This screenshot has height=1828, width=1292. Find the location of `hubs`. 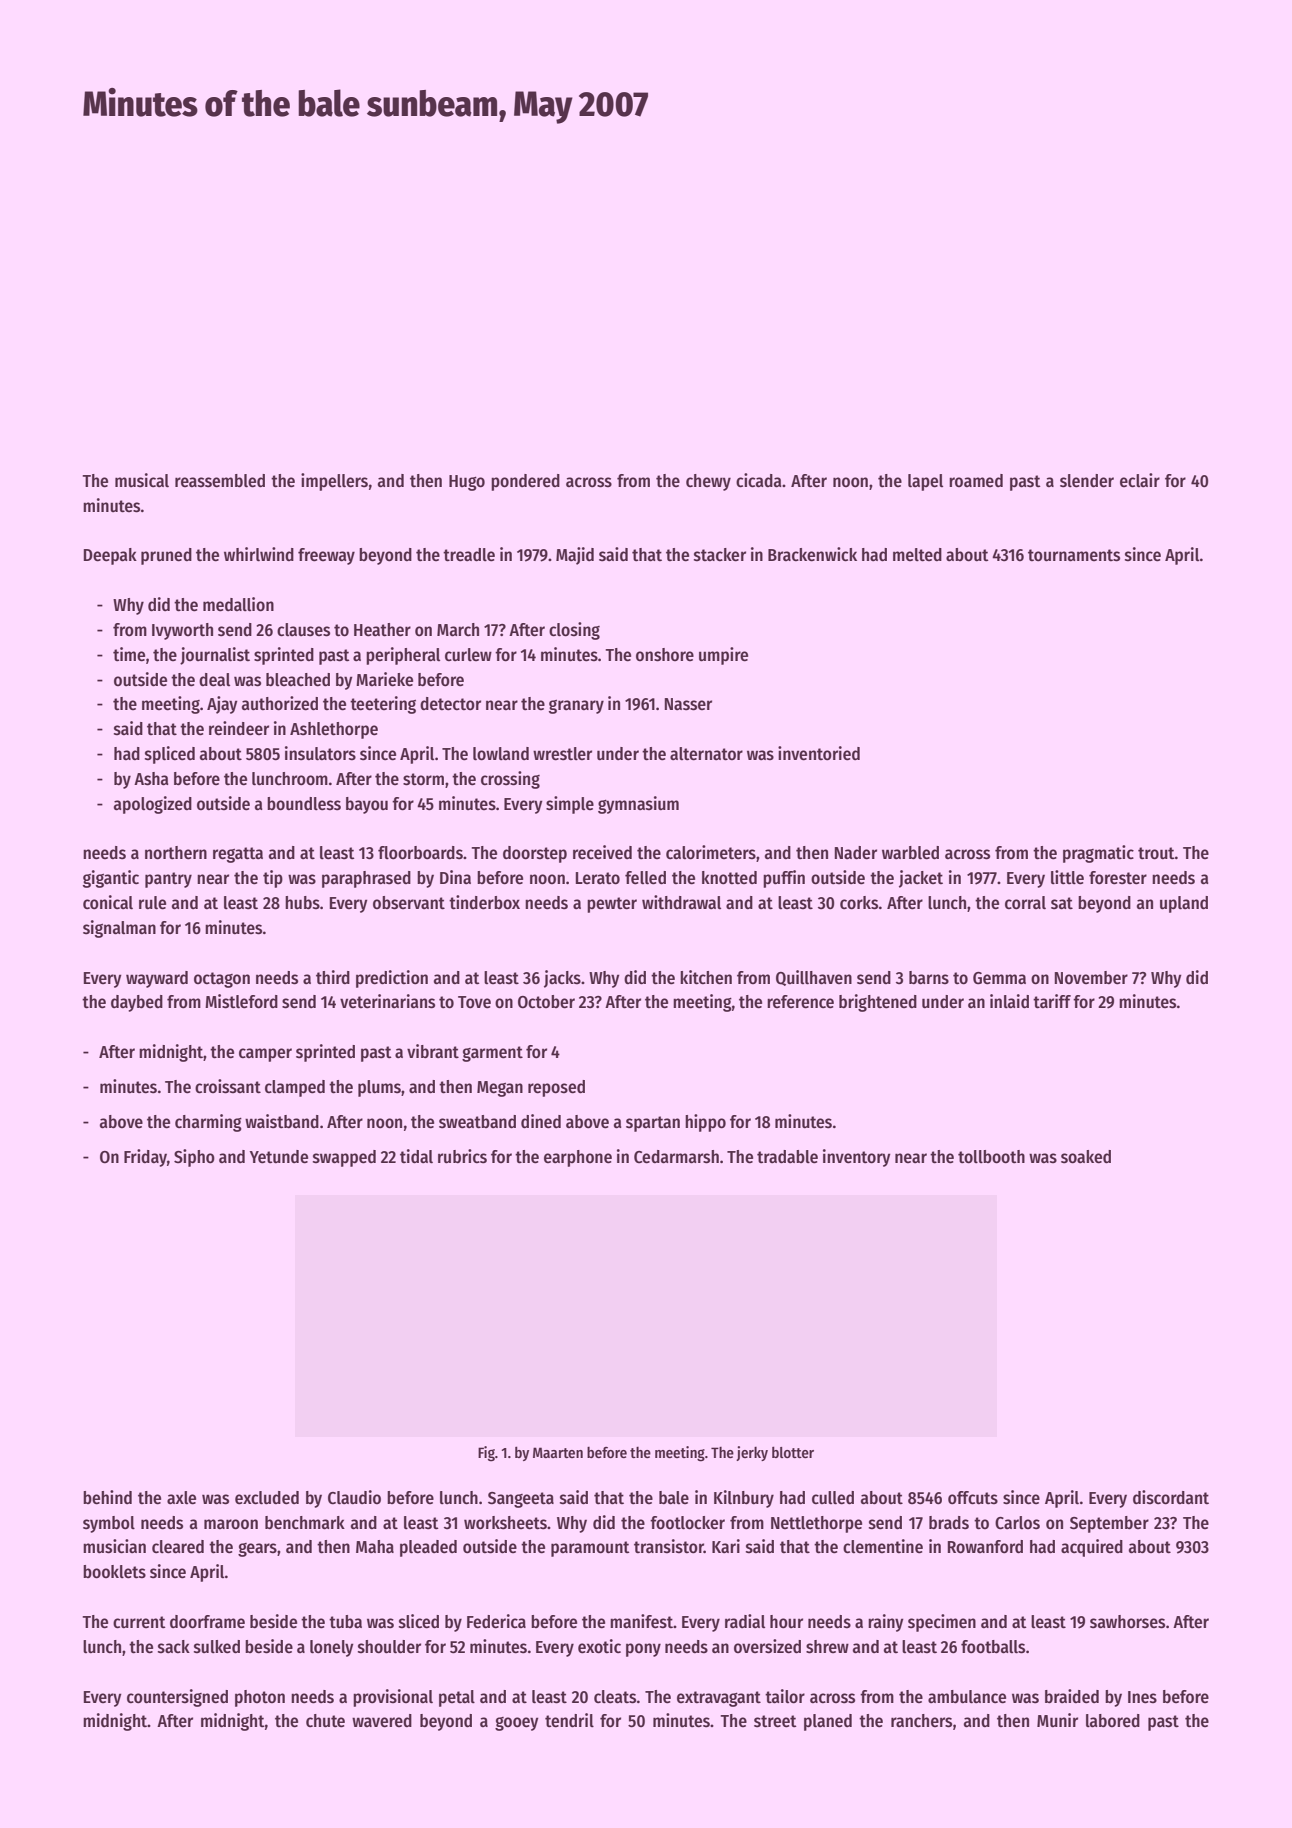

hubs is located at coordinates (302, 903).
